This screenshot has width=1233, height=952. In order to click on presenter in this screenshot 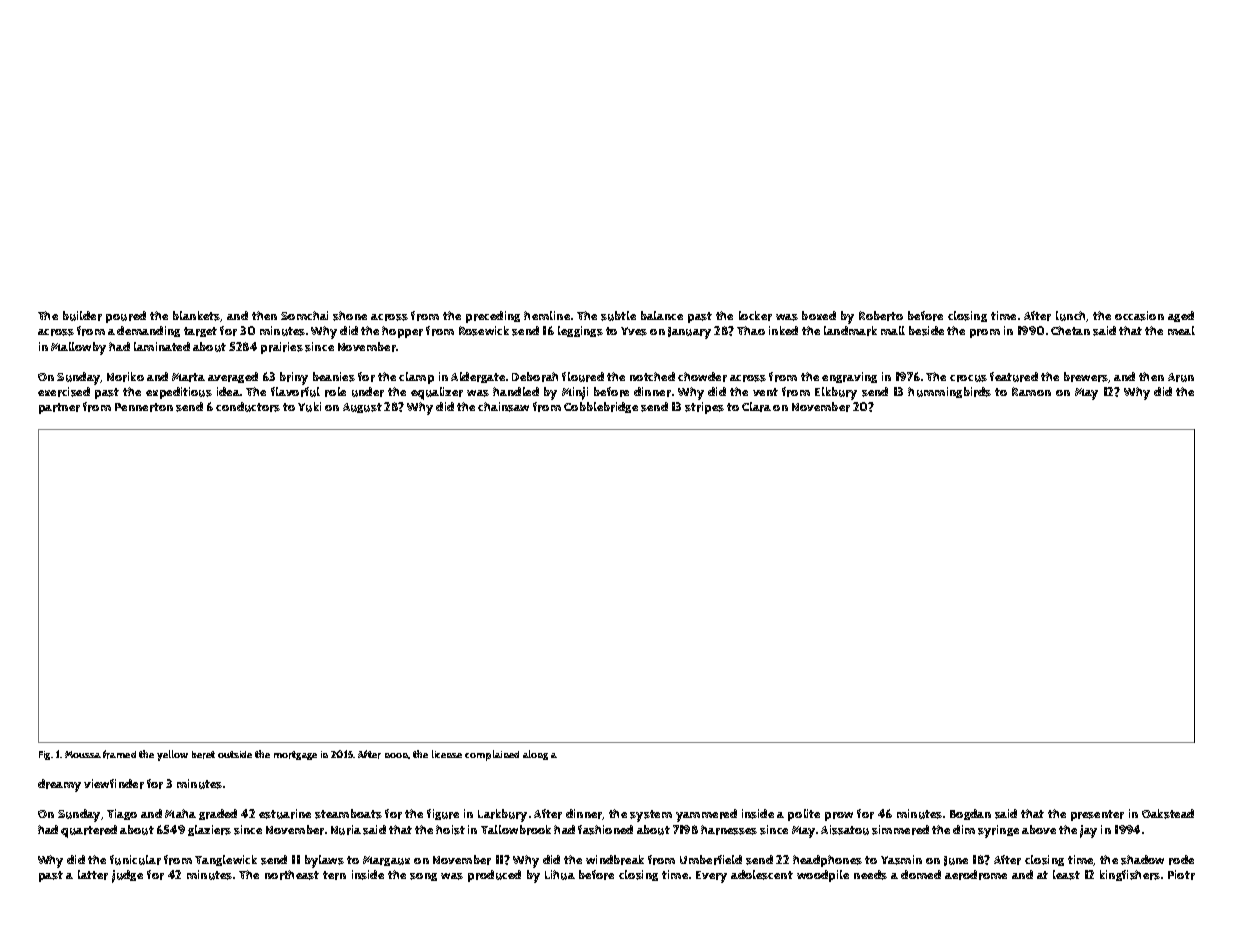, I will do `click(1097, 815)`.
